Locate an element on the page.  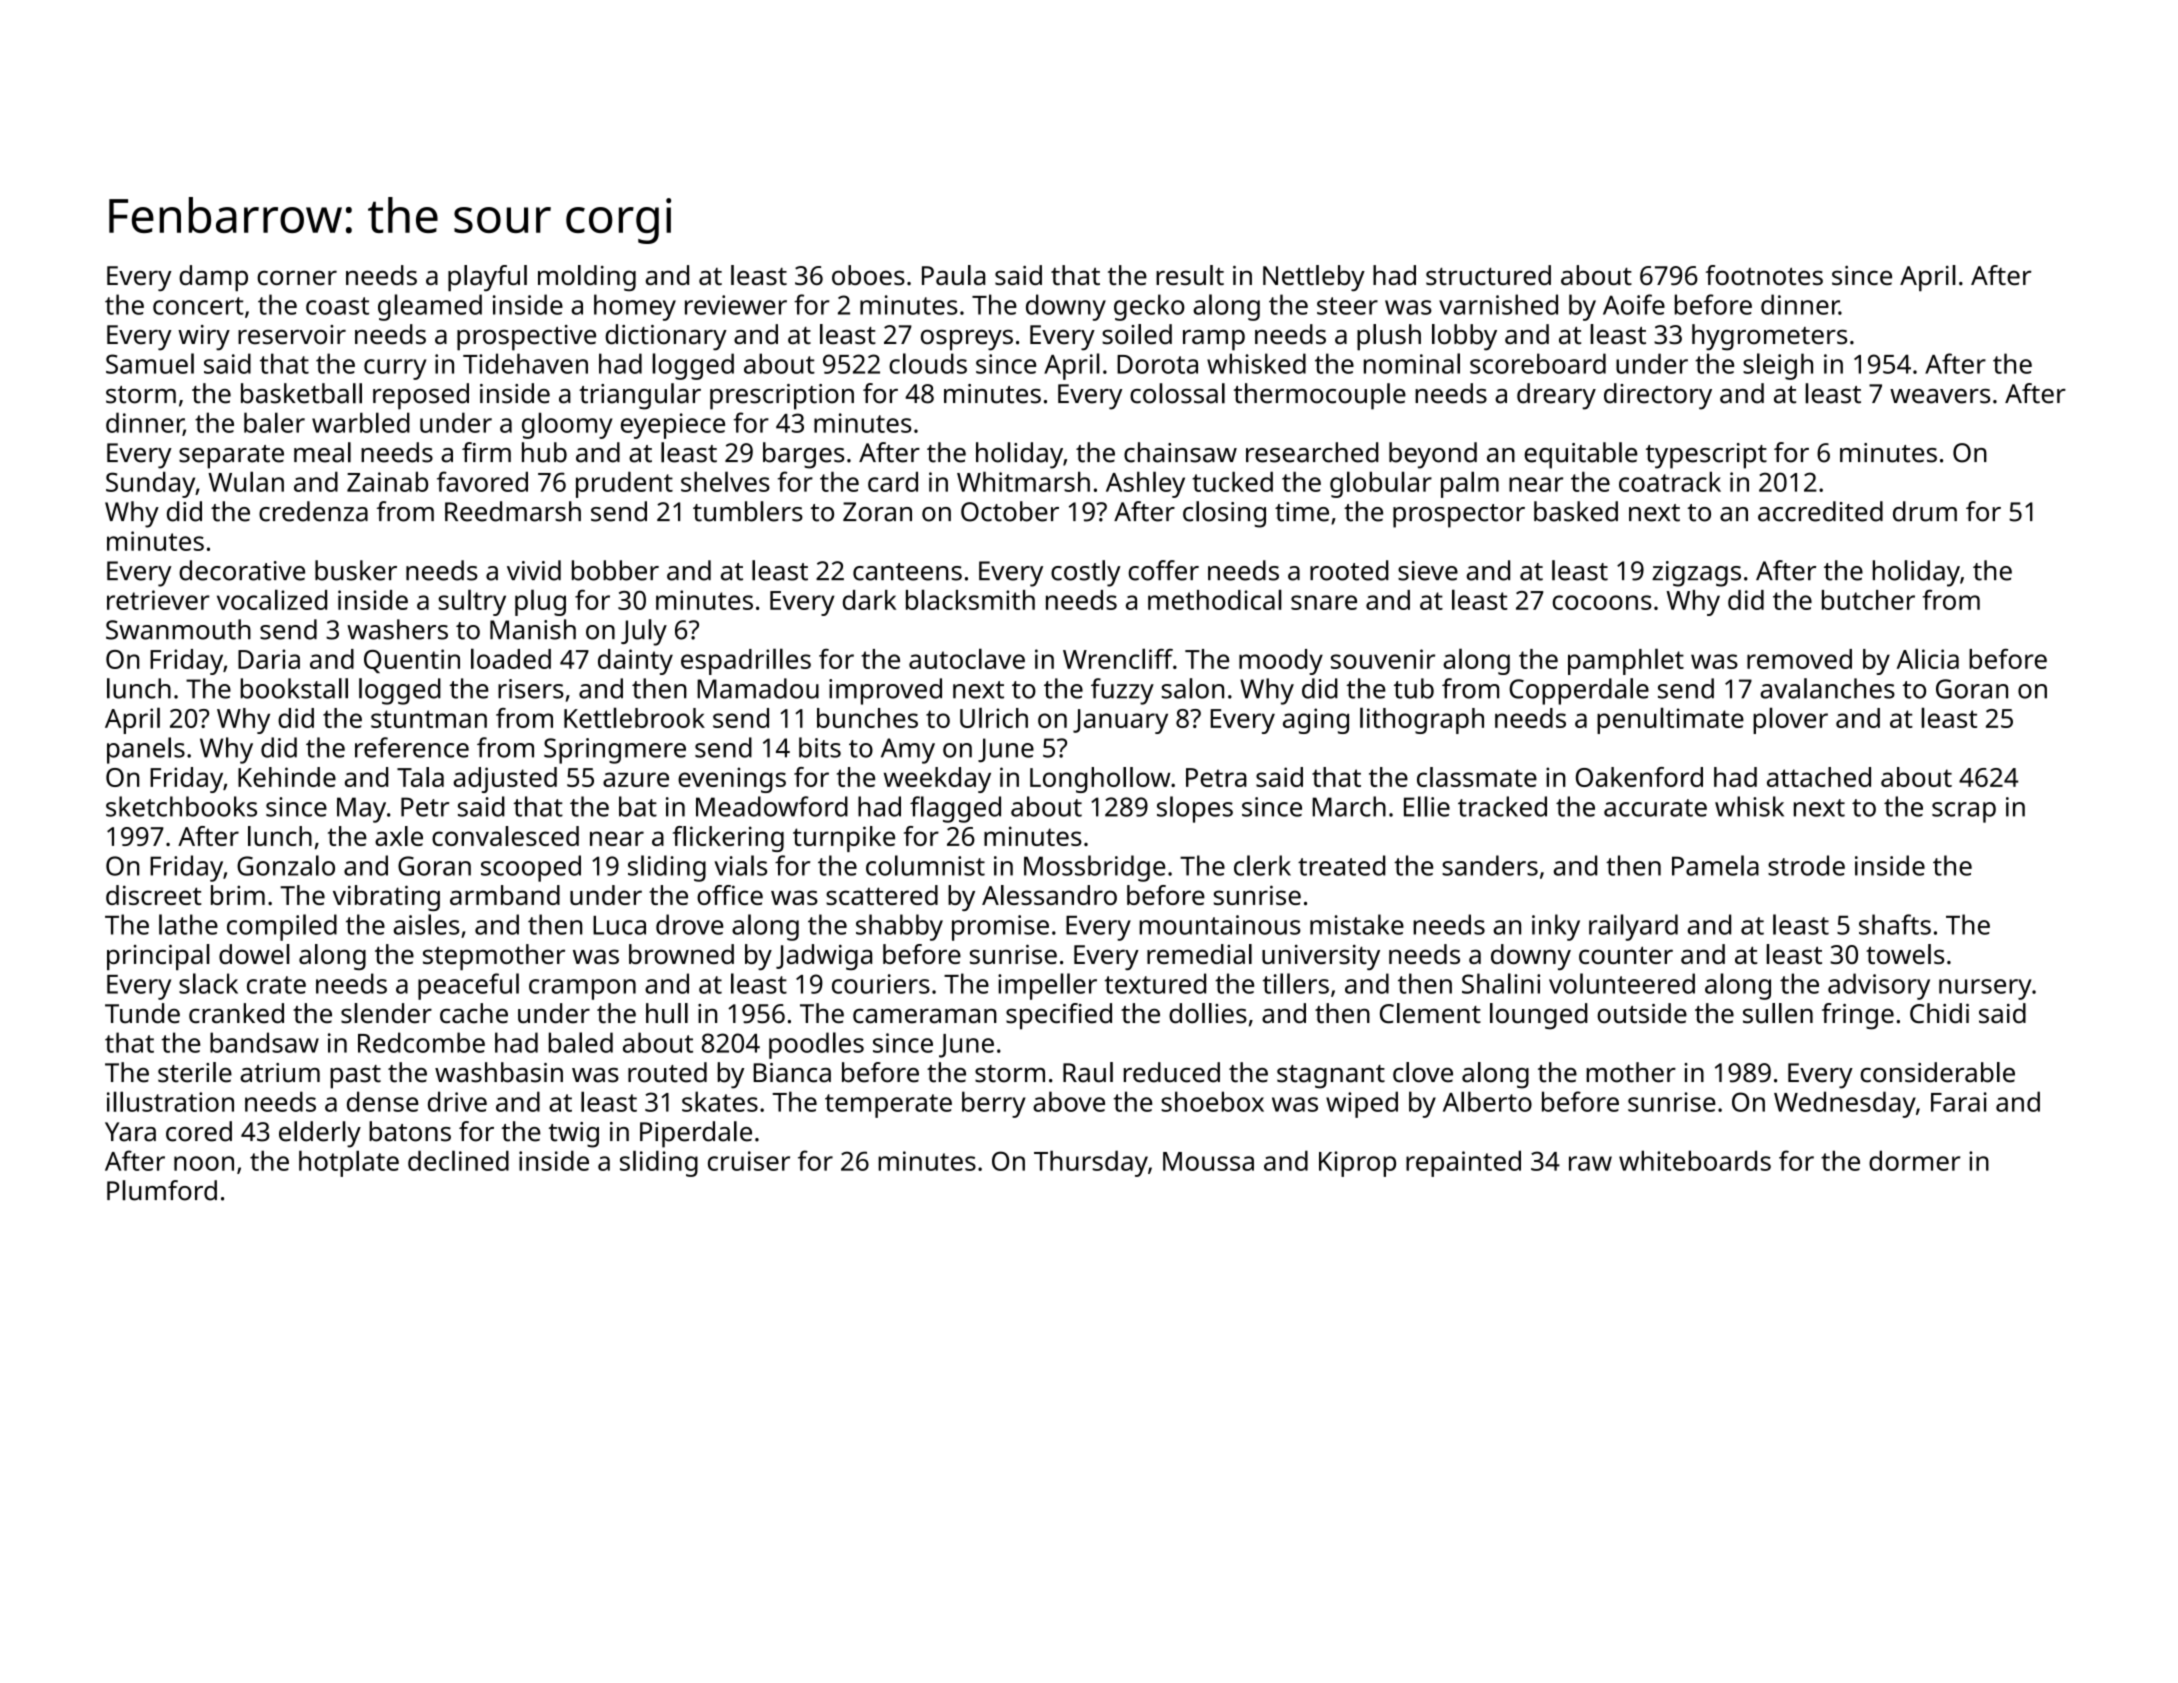
tucked is located at coordinates (1232, 482).
